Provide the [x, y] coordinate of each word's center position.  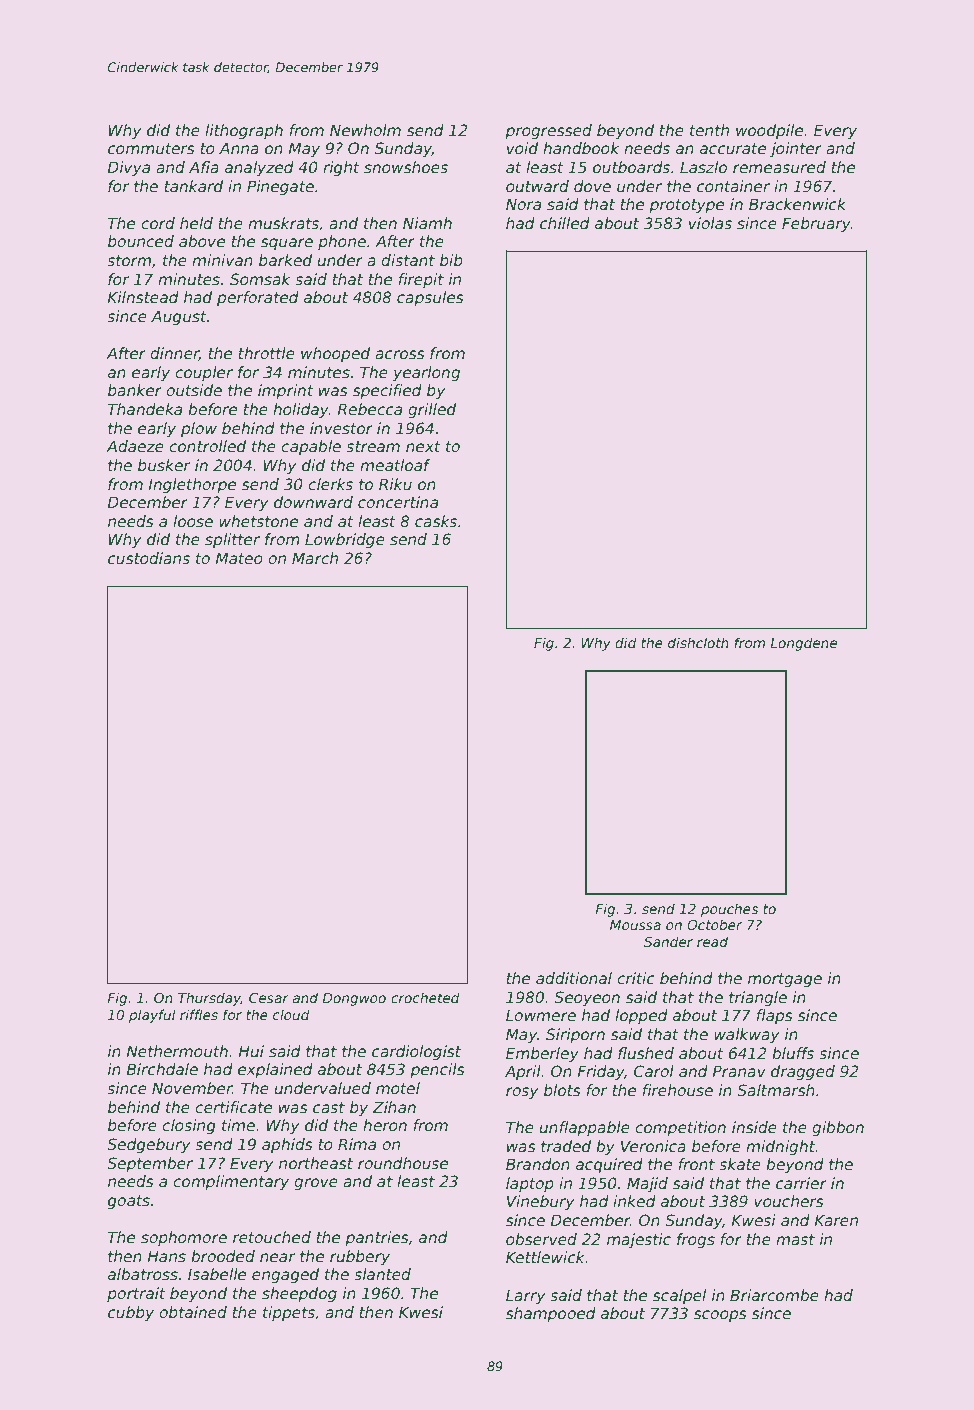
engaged [285, 1275]
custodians [149, 558]
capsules [430, 298]
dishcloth [698, 642]
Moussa [635, 925]
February [816, 224]
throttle [266, 353]
